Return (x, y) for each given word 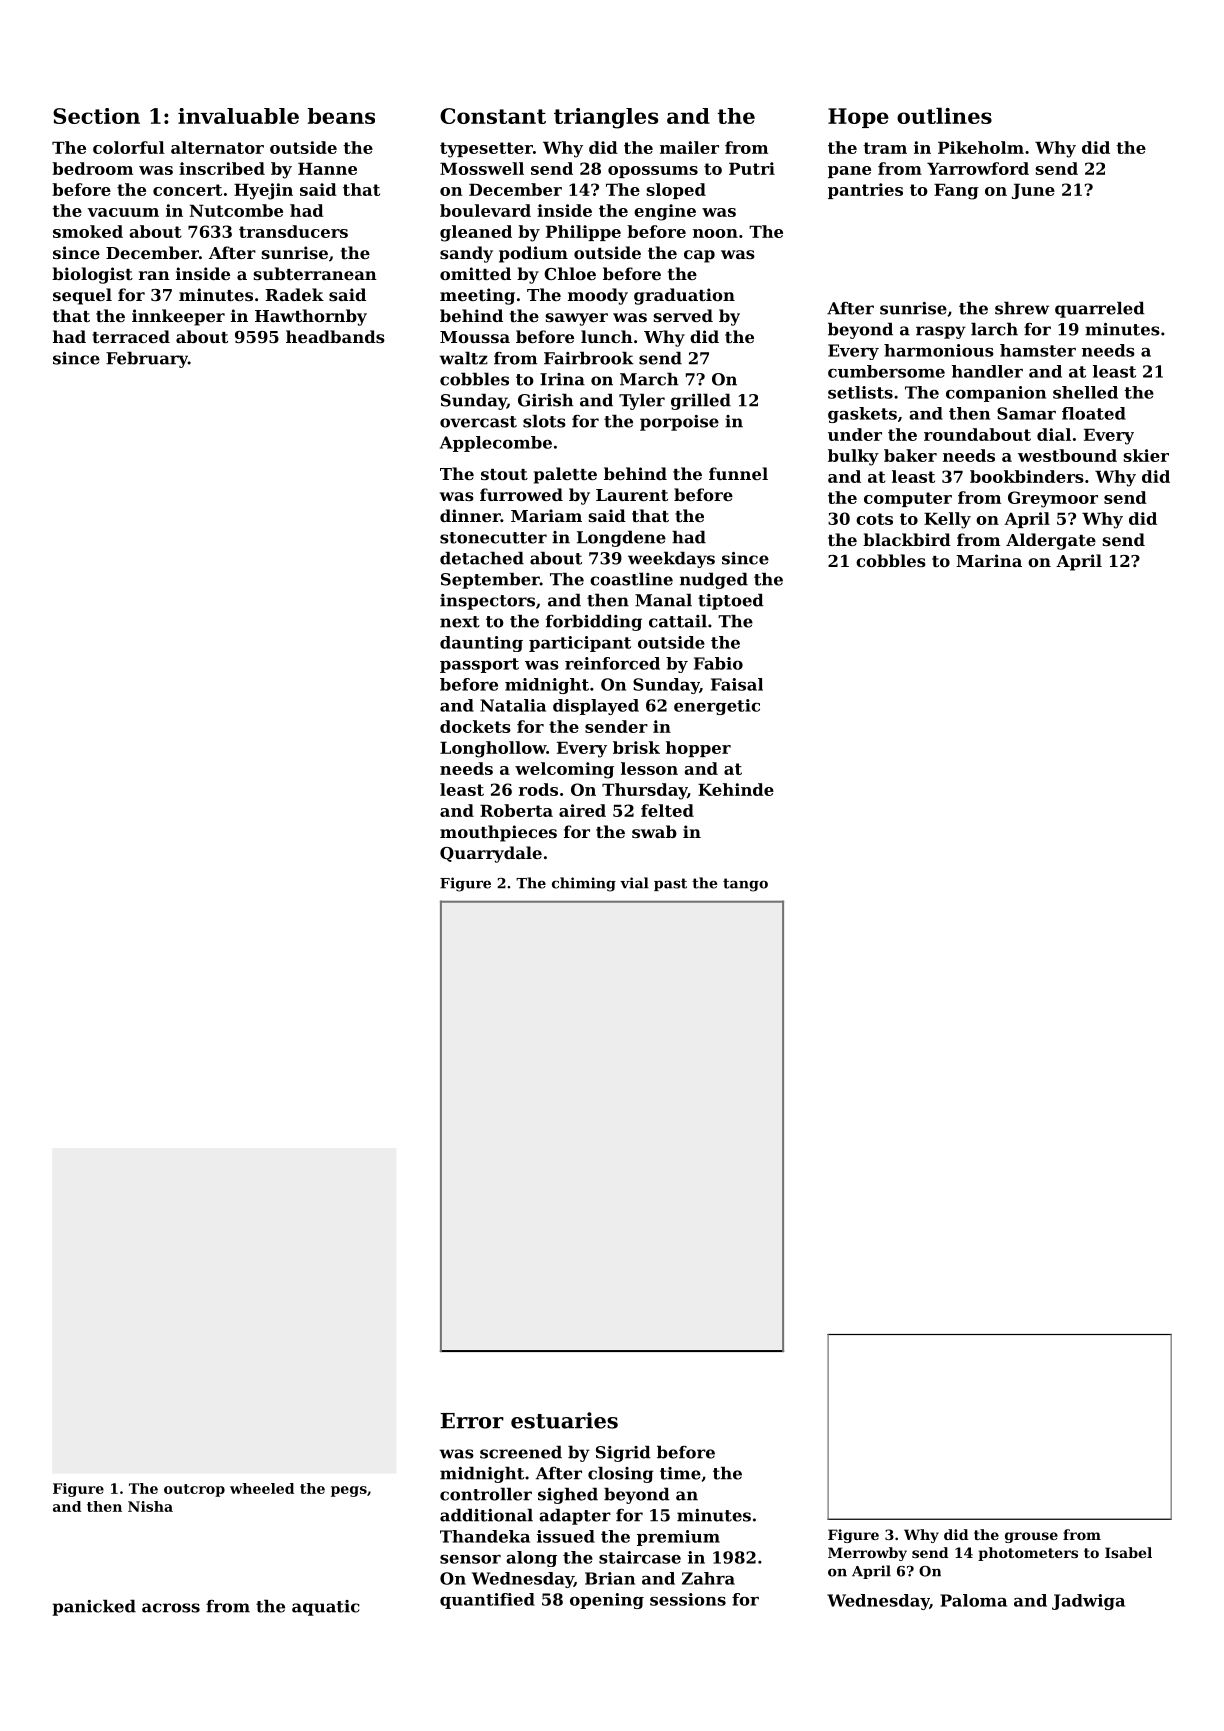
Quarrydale (491, 854)
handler (987, 371)
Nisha (150, 1506)
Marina (989, 560)
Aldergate (1051, 541)
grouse (1031, 1537)
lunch (607, 336)
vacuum (123, 212)
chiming (584, 884)
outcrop (194, 1490)
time (680, 1473)
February (147, 359)
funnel (738, 473)
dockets (475, 726)
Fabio (718, 663)
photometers (1028, 1554)
